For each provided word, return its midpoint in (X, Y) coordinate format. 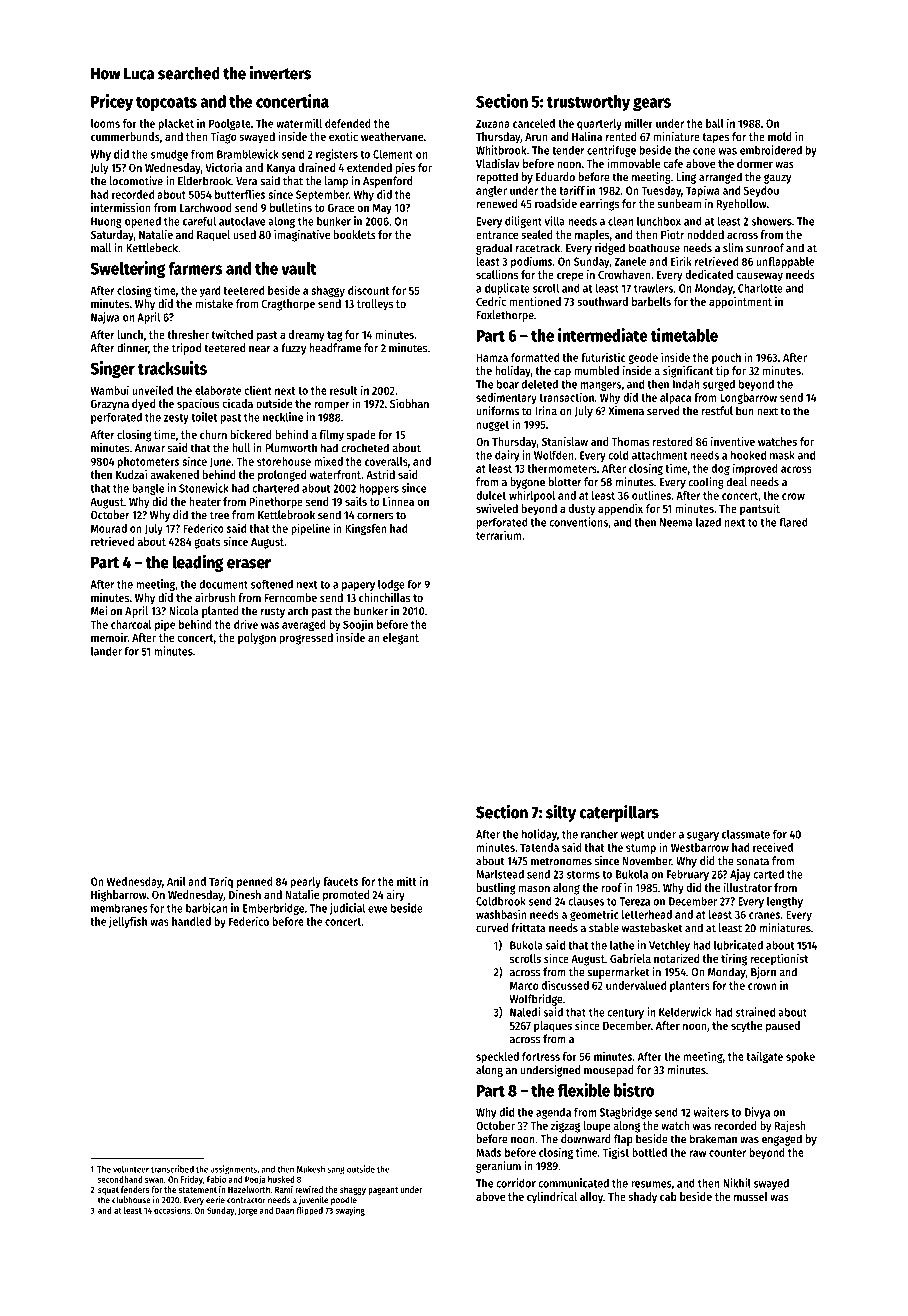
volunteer (131, 1169)
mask (782, 455)
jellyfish (128, 922)
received (773, 847)
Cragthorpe (288, 305)
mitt (407, 881)
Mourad (109, 528)
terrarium (499, 535)
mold (780, 136)
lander (106, 651)
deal (737, 482)
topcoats (166, 103)
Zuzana (493, 123)
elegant (401, 639)
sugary (703, 836)
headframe (335, 348)
